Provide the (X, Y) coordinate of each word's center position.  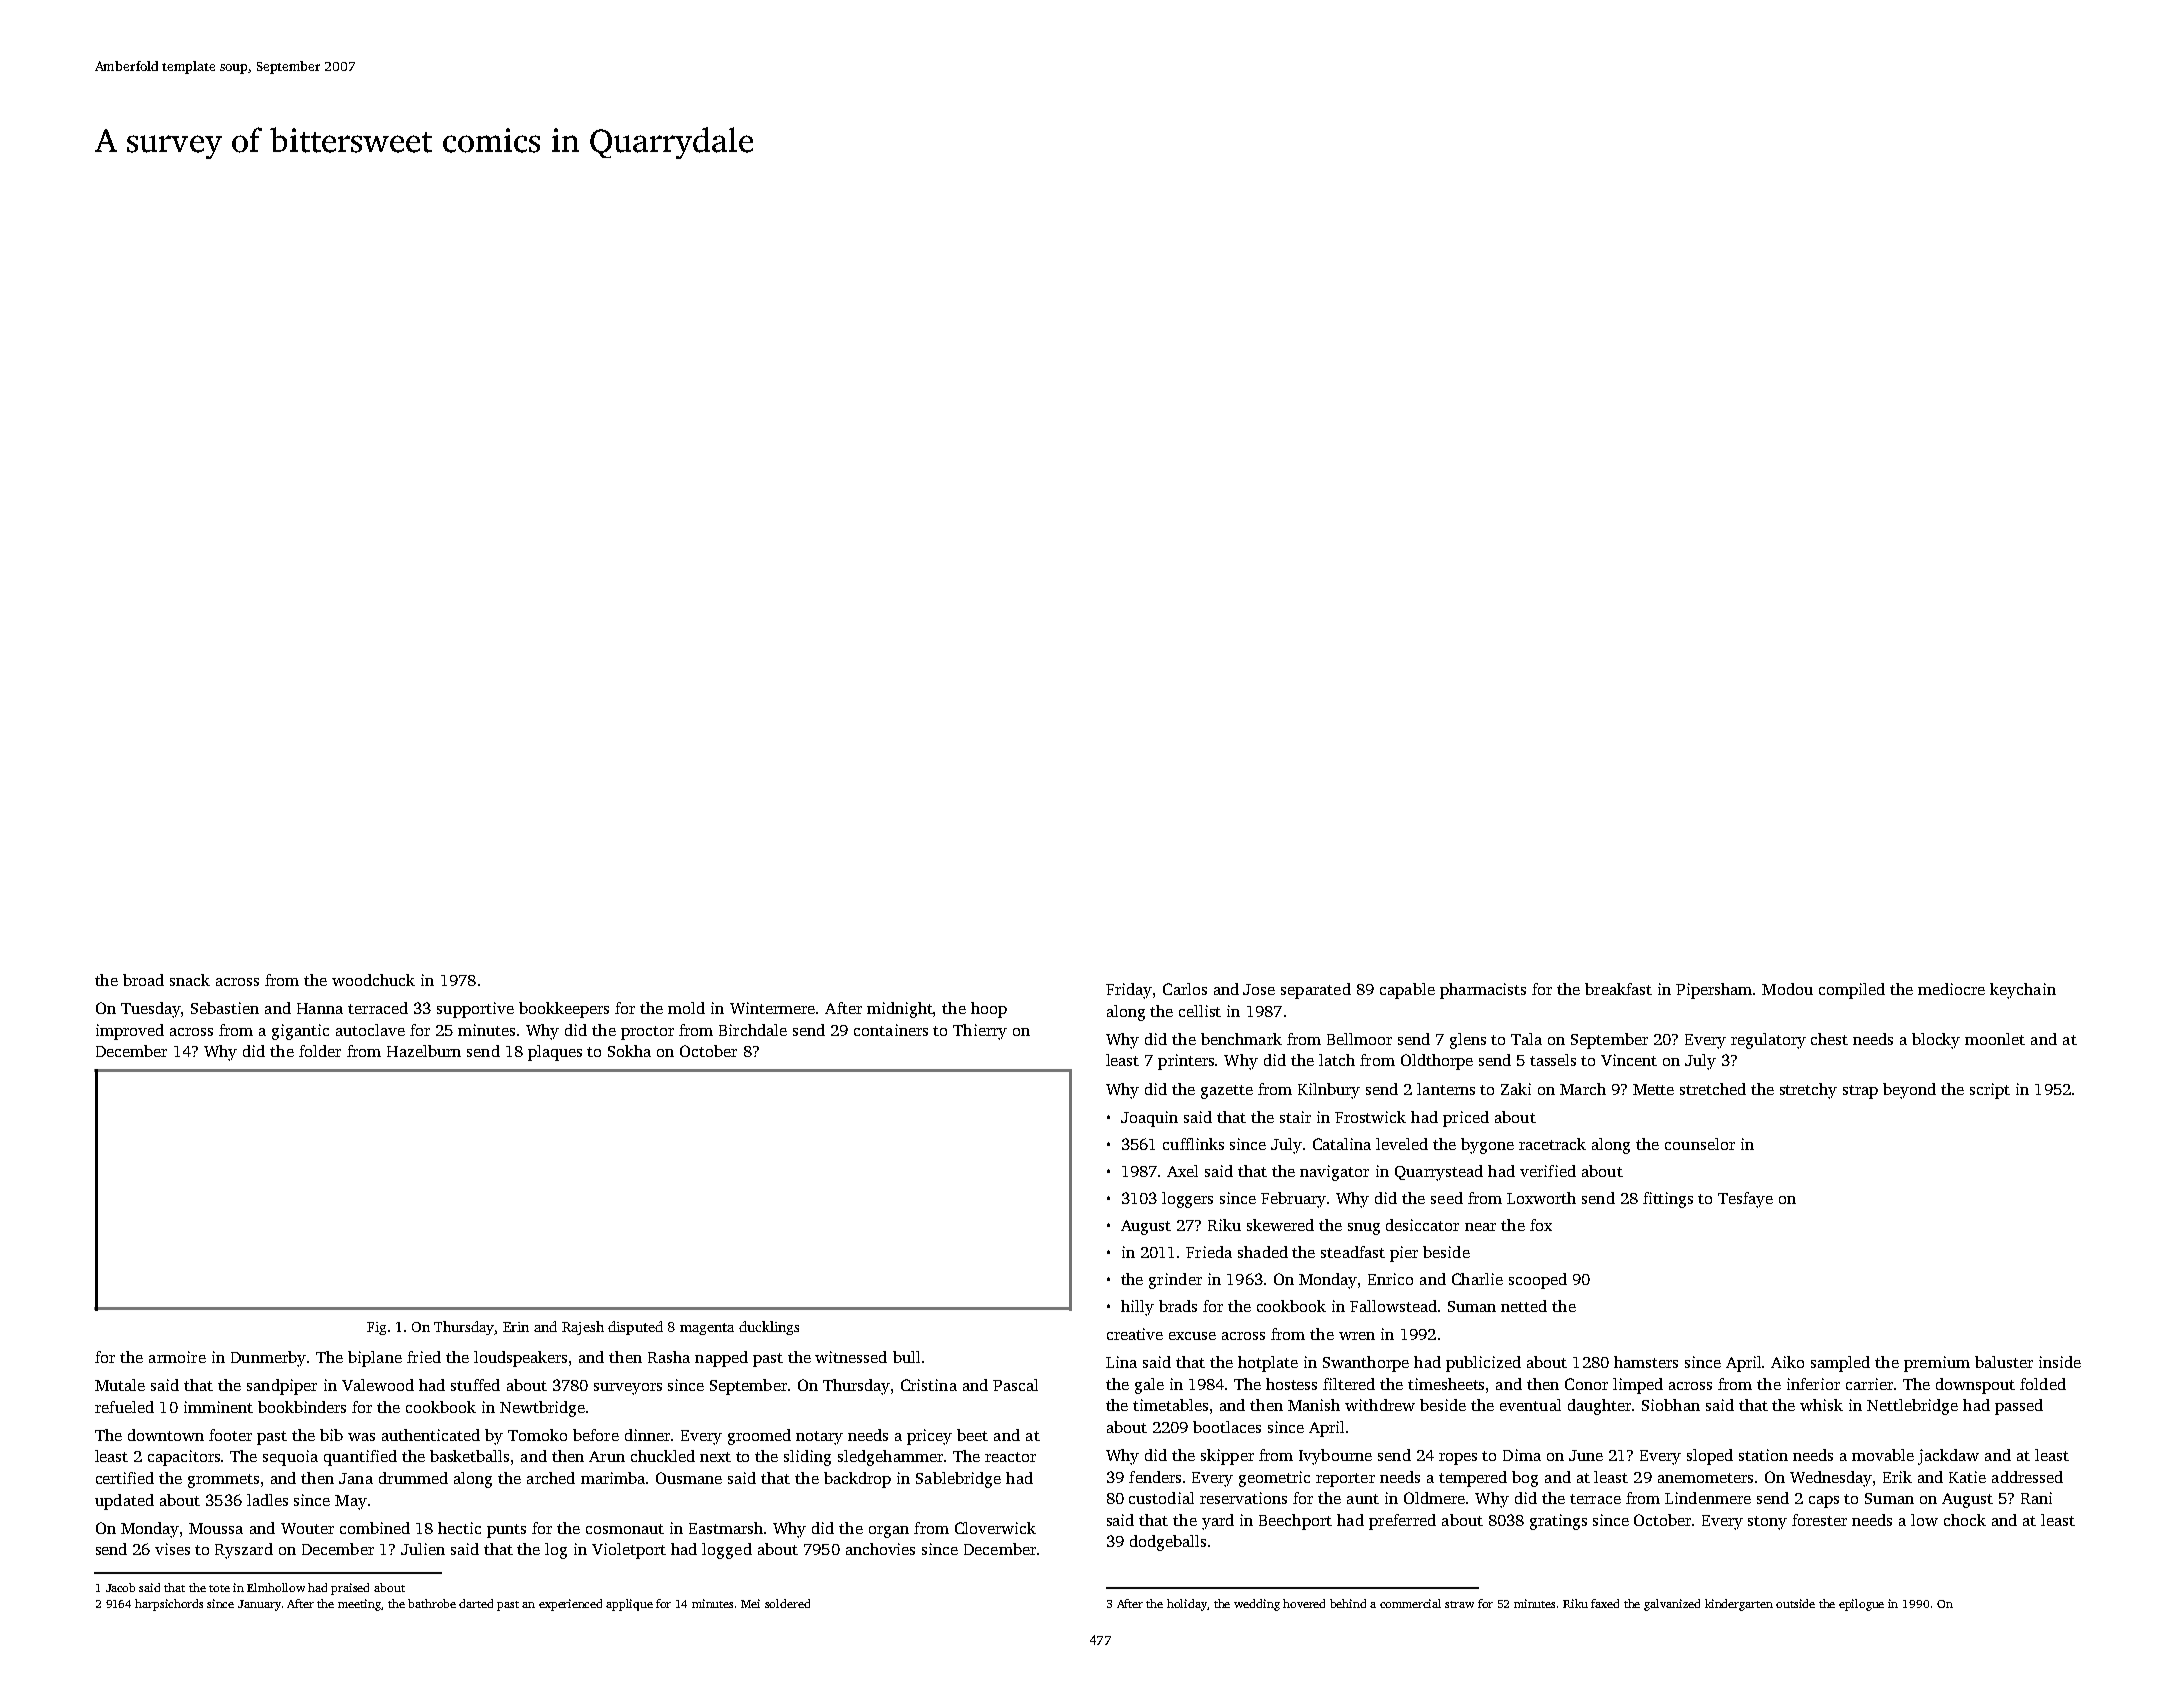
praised (350, 1589)
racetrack (1552, 1144)
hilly (1137, 1308)
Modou (1787, 989)
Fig (376, 1328)
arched (551, 1478)
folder (320, 1051)
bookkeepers (564, 1010)
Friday (1129, 991)
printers (1186, 1062)
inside (2060, 1362)
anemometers (1705, 1478)
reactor (1010, 1457)
